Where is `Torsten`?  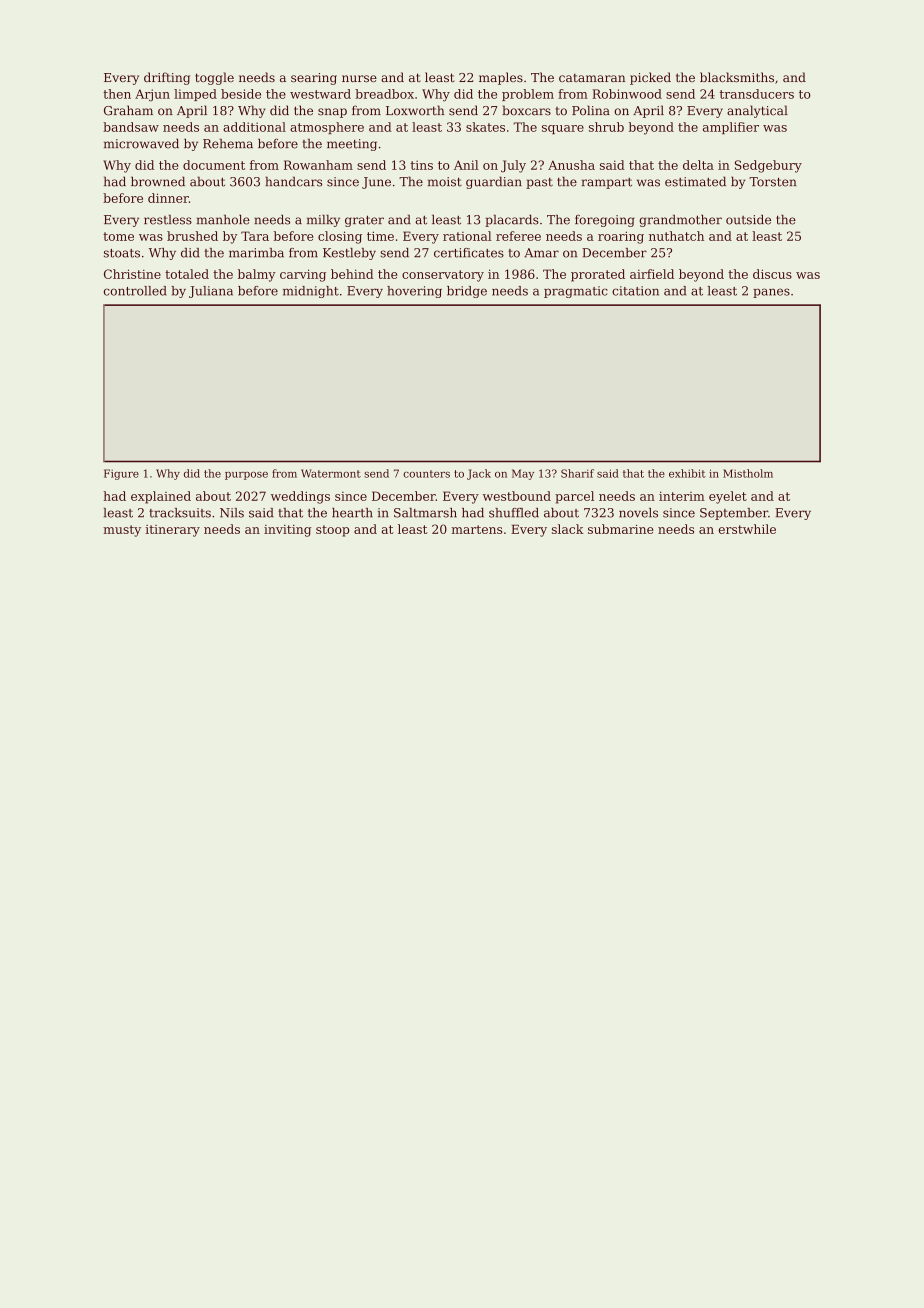 Torsten is located at coordinates (773, 182).
